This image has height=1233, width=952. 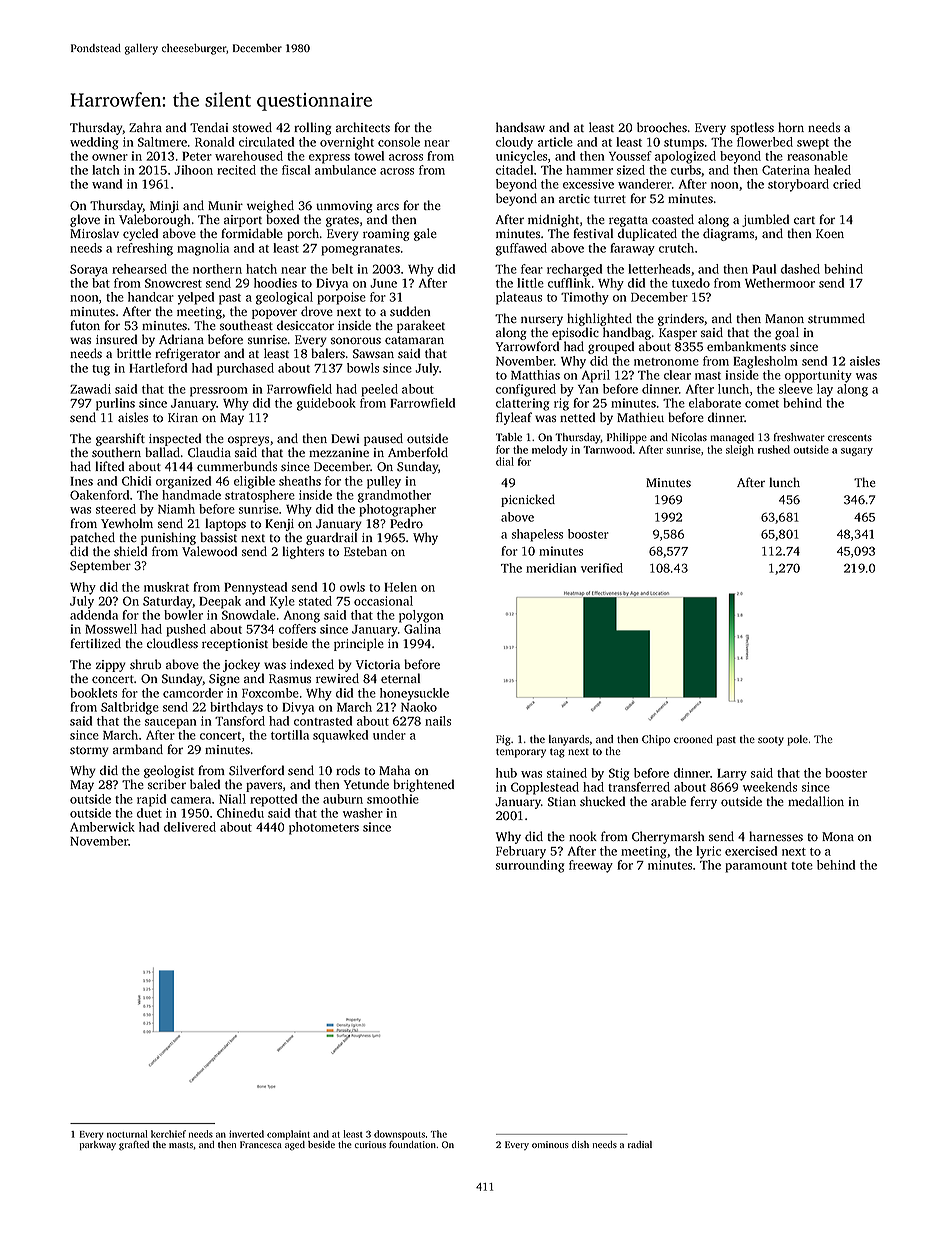 I want to click on grafted, so click(x=134, y=1146).
